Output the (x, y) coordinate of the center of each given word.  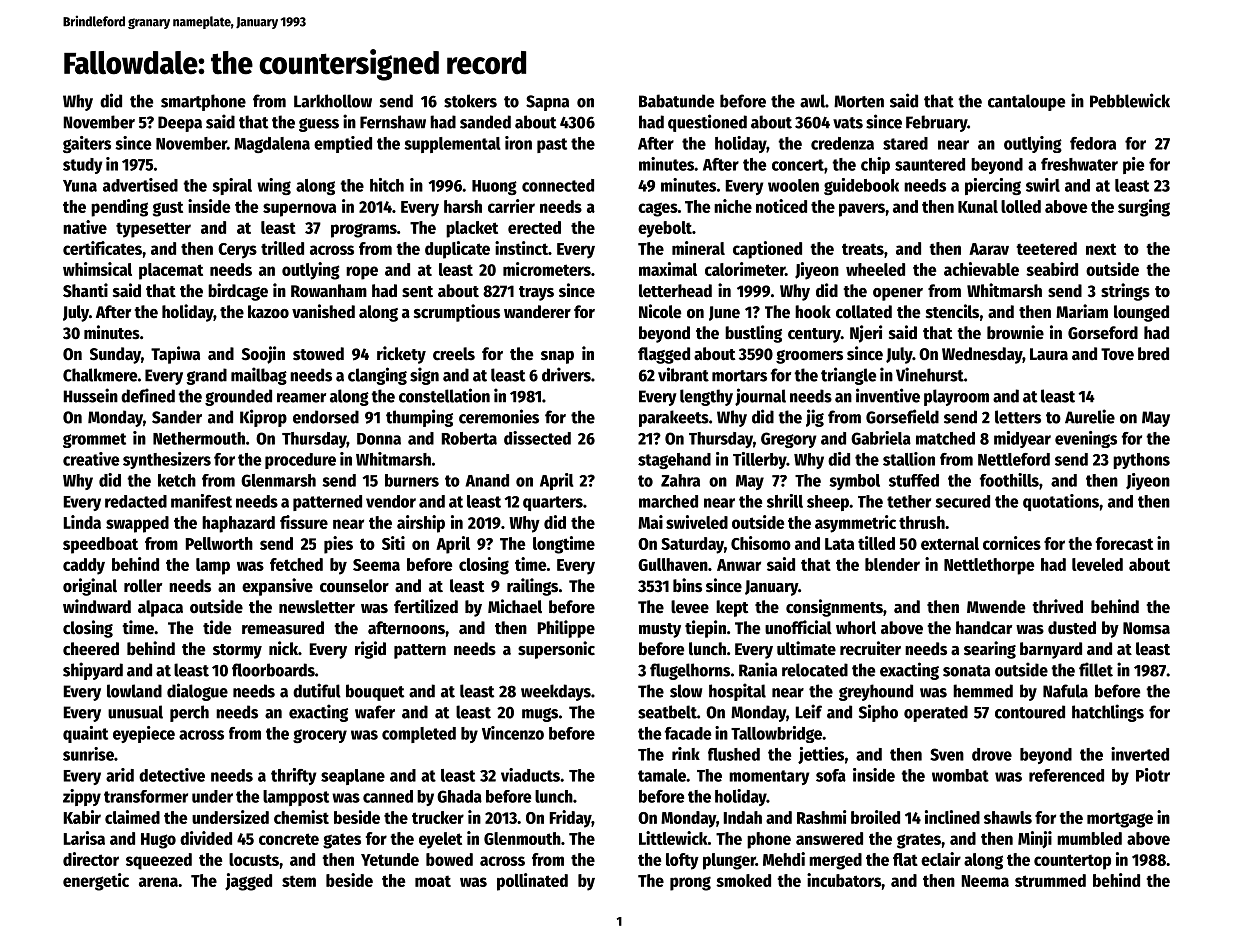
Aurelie (1090, 416)
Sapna (547, 103)
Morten (859, 101)
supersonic (556, 650)
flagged (664, 355)
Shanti (85, 290)
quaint (85, 734)
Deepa (180, 124)
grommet (94, 440)
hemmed (983, 691)
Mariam (1082, 311)
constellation (444, 395)
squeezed (159, 861)
